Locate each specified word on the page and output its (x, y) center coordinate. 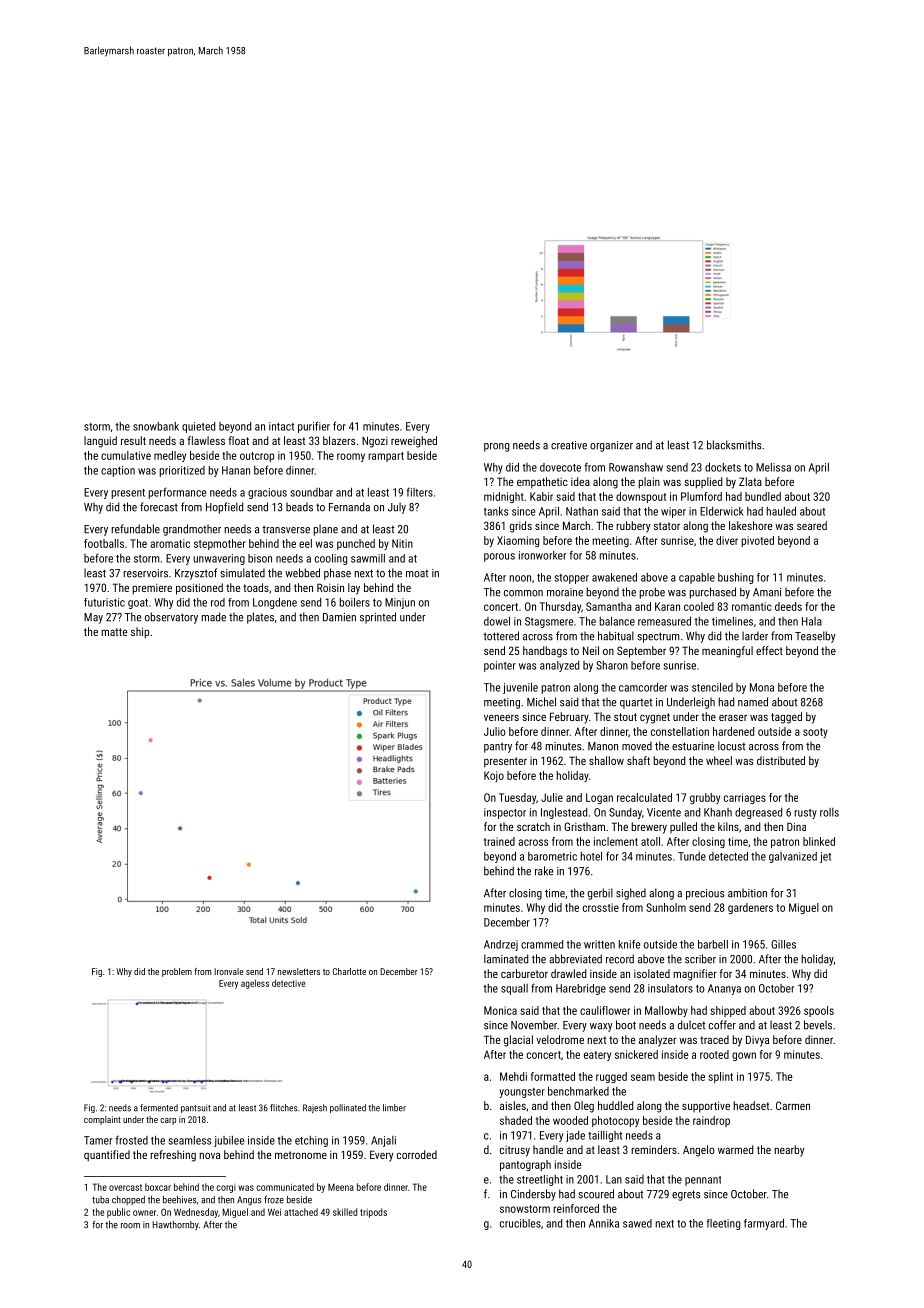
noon (520, 578)
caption (118, 471)
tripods (373, 1213)
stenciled (712, 687)
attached (301, 1212)
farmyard (764, 1224)
